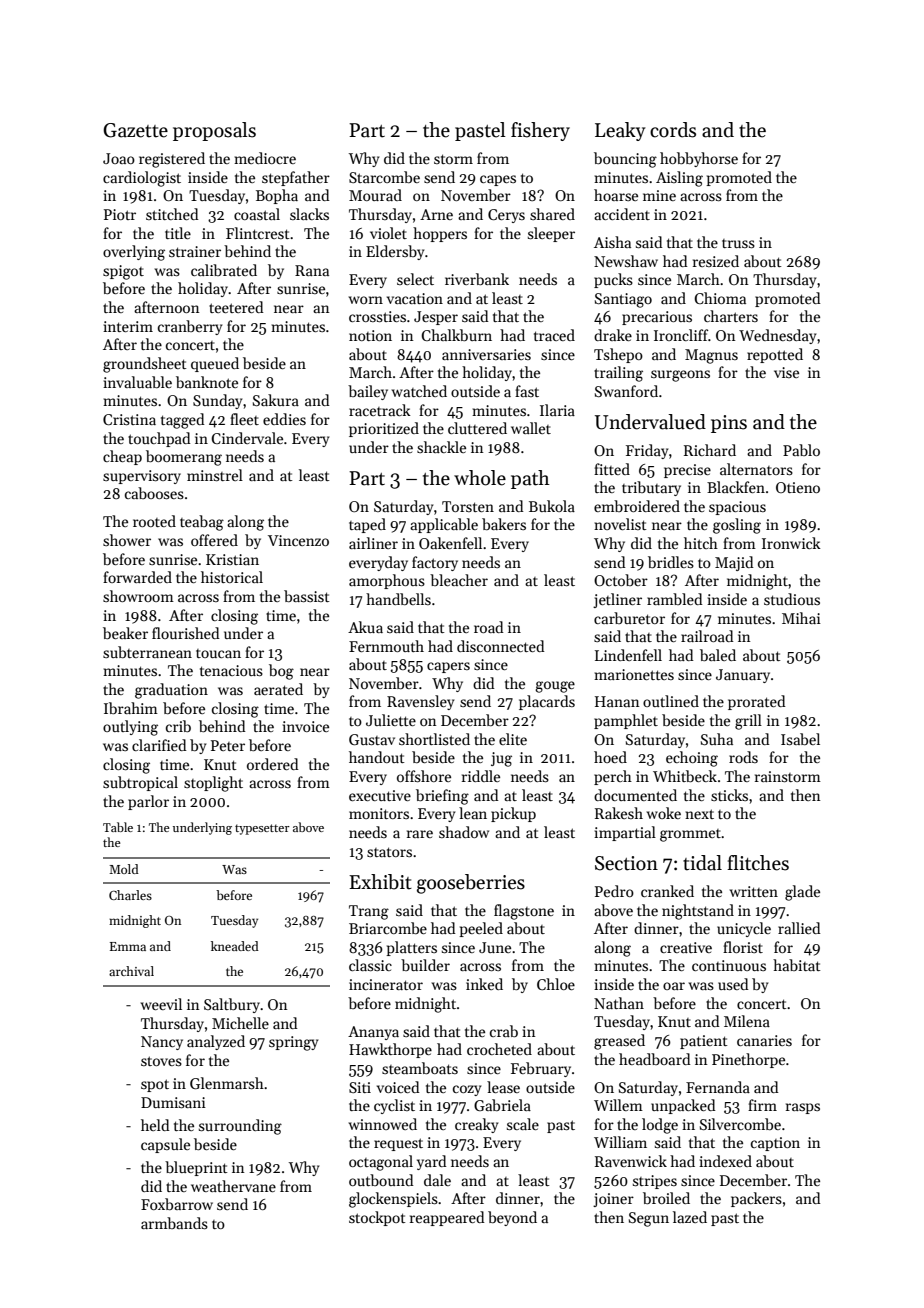  What do you see at coordinates (737, 508) in the image?
I see `spacious` at bounding box center [737, 508].
